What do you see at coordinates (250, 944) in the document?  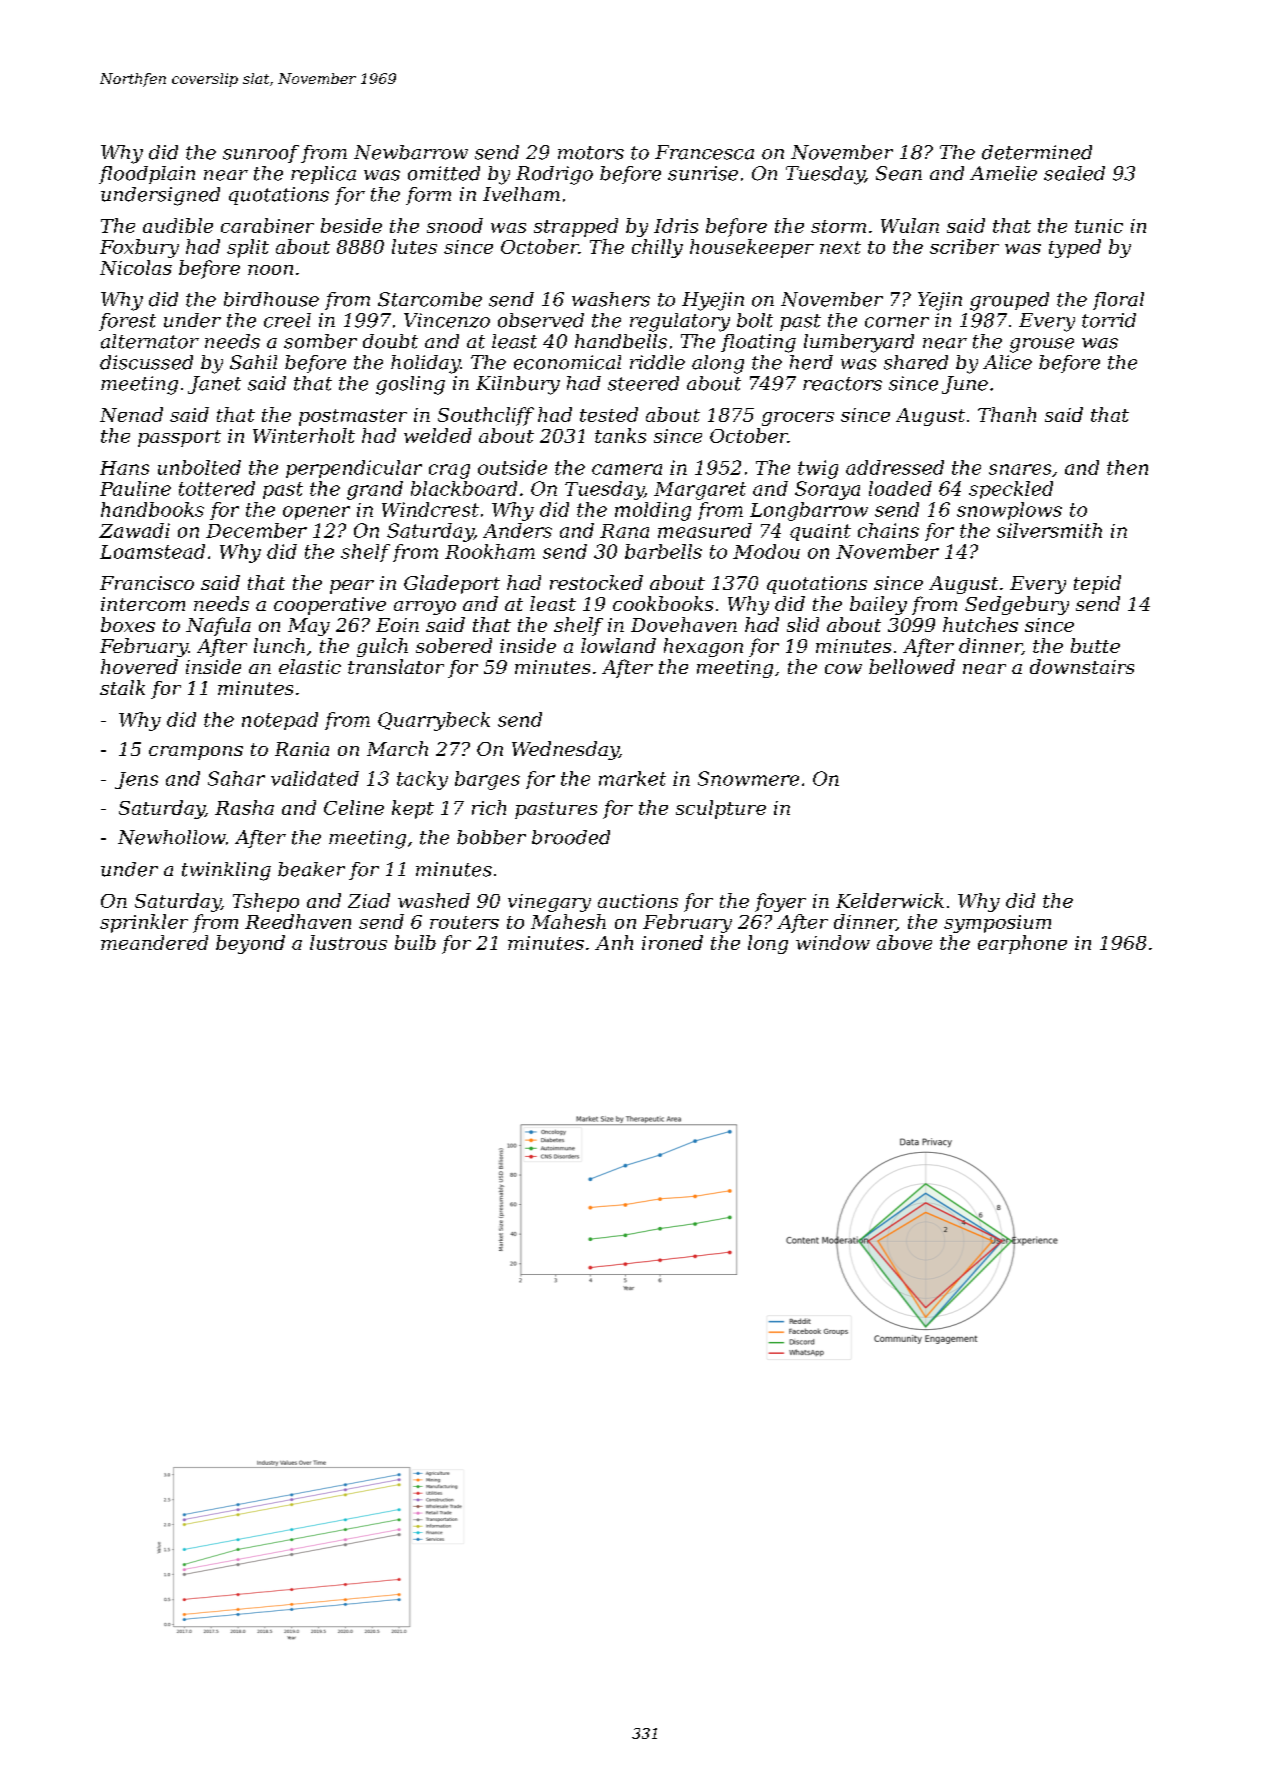 I see `beyond` at bounding box center [250, 944].
